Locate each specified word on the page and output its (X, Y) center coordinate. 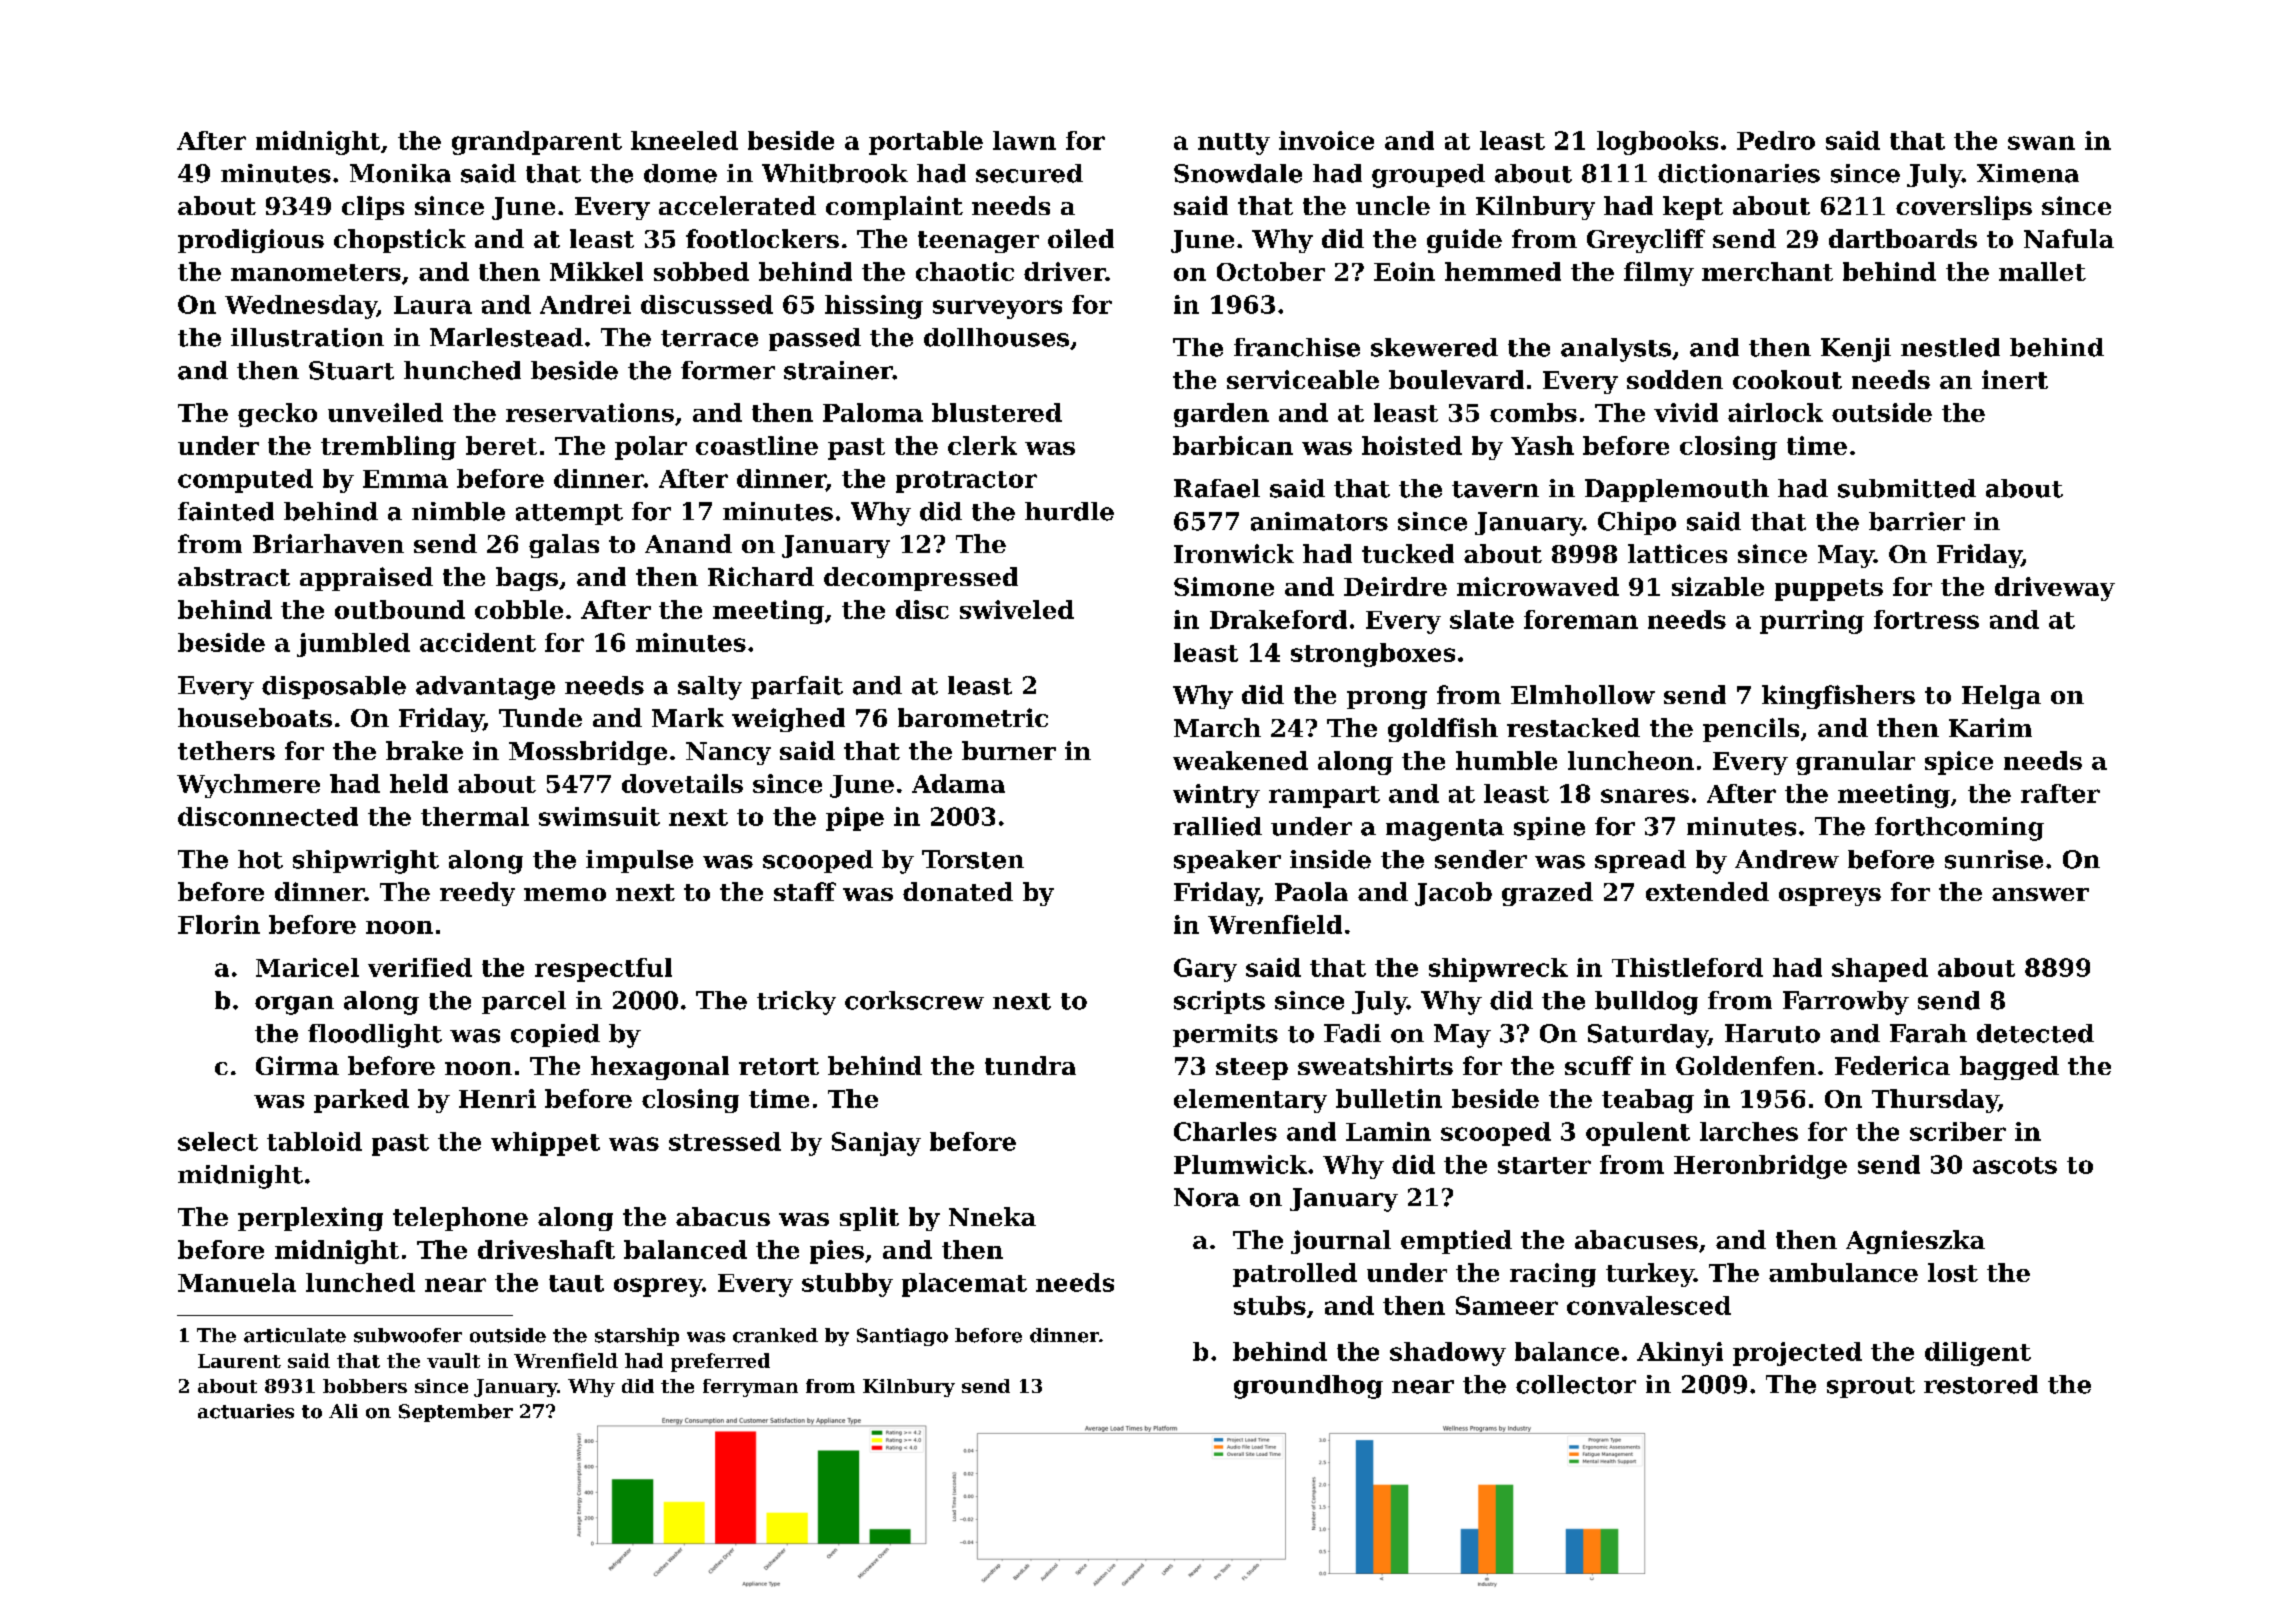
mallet (2042, 271)
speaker (1227, 861)
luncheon (1631, 760)
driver (1065, 271)
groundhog (1308, 1387)
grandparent (537, 143)
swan (2041, 143)
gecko (277, 415)
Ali (343, 1411)
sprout (1871, 1387)
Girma (297, 1065)
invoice (1326, 140)
